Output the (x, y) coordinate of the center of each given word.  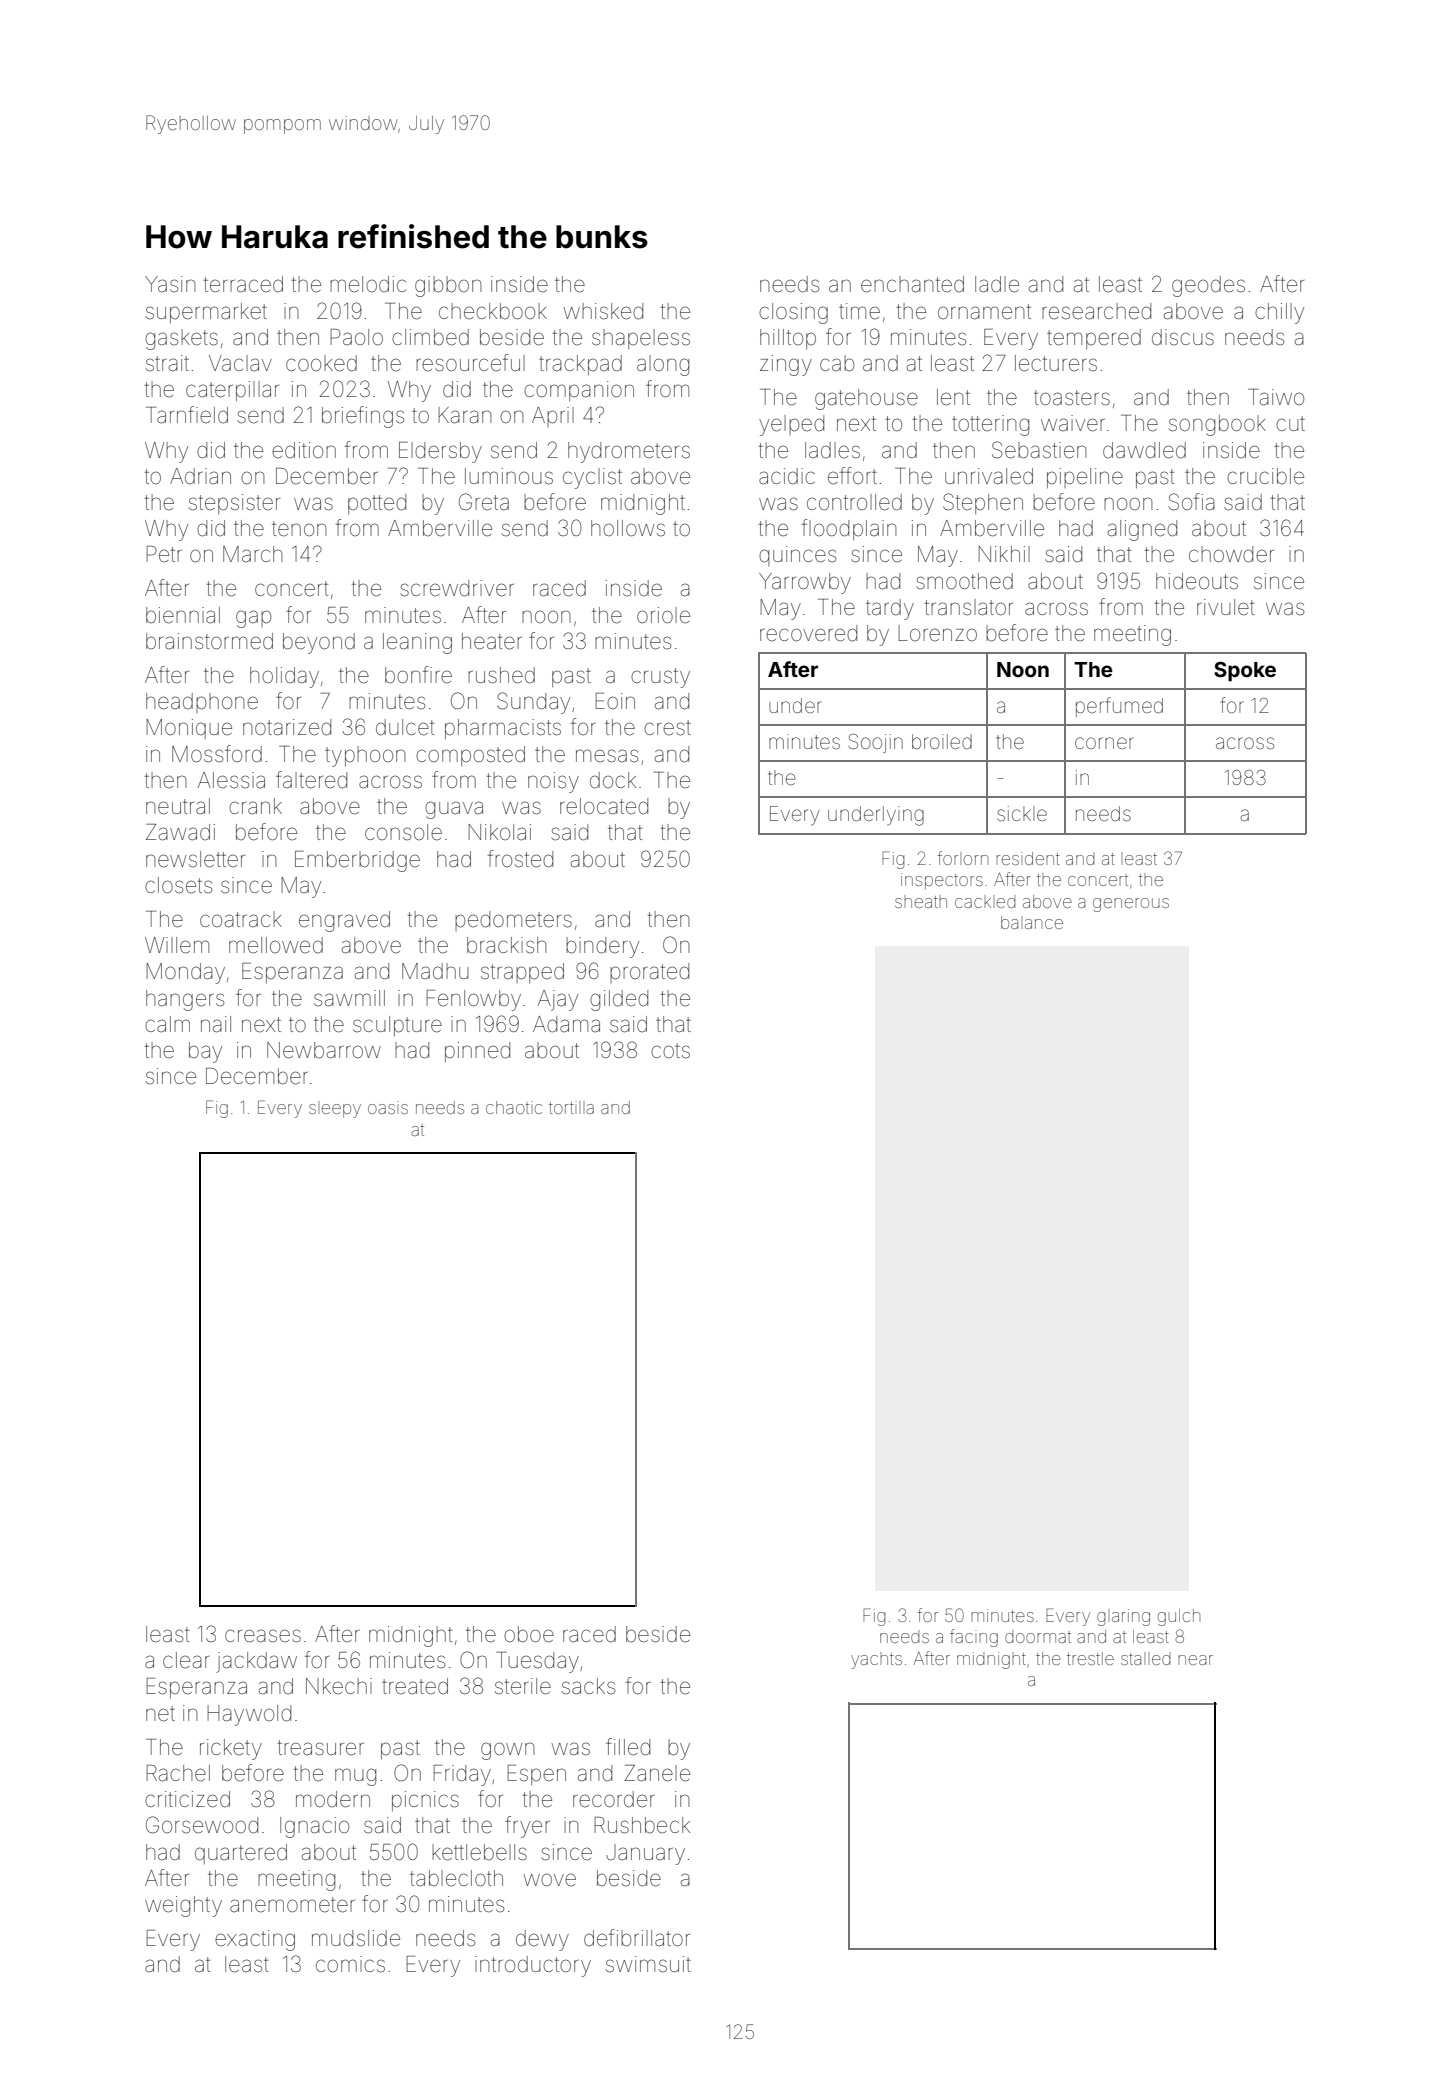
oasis (388, 1107)
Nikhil (1004, 554)
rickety (231, 1749)
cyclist (592, 478)
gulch (1179, 1617)
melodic (368, 284)
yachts (876, 1661)
